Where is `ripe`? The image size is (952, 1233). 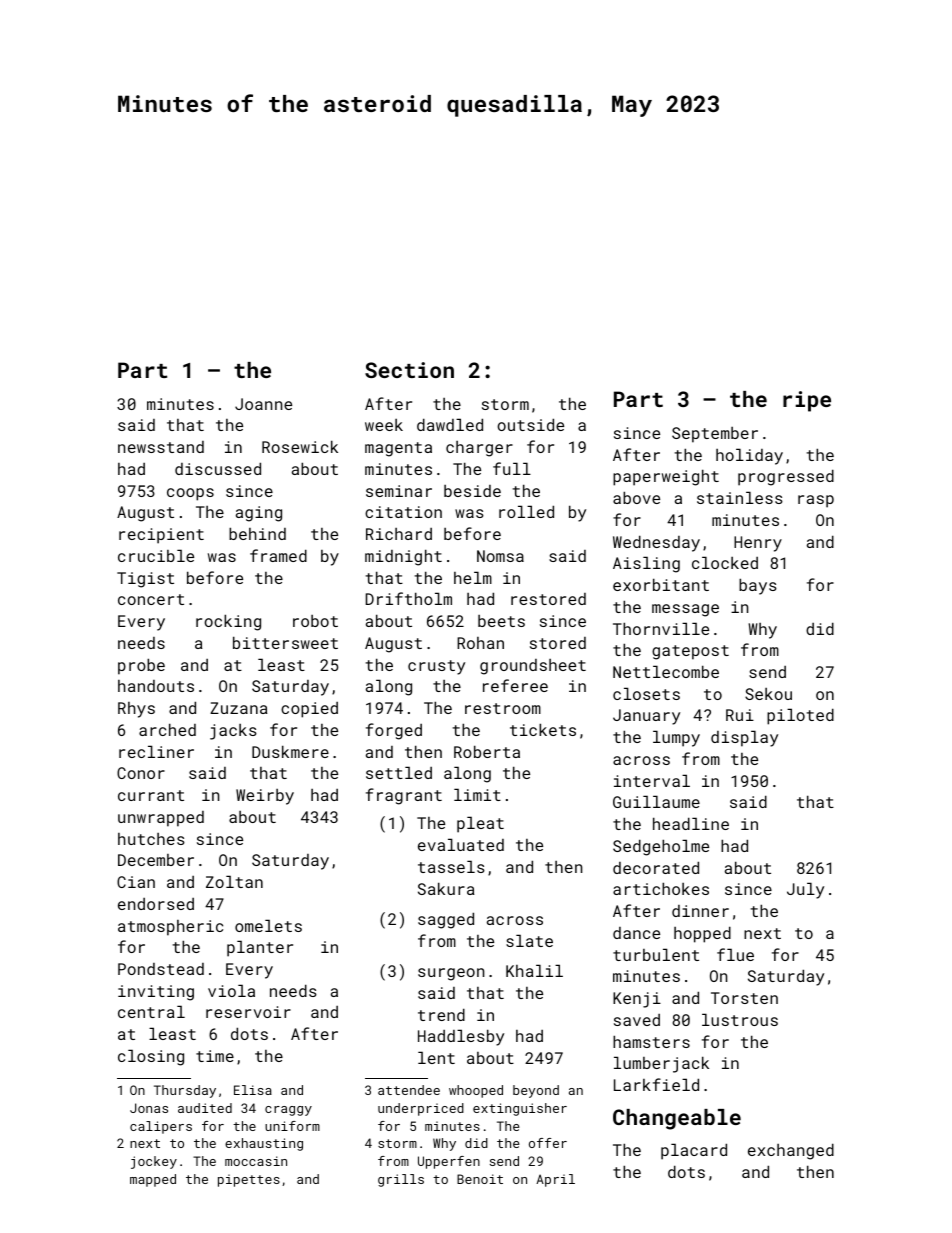
ripe is located at coordinates (807, 401).
